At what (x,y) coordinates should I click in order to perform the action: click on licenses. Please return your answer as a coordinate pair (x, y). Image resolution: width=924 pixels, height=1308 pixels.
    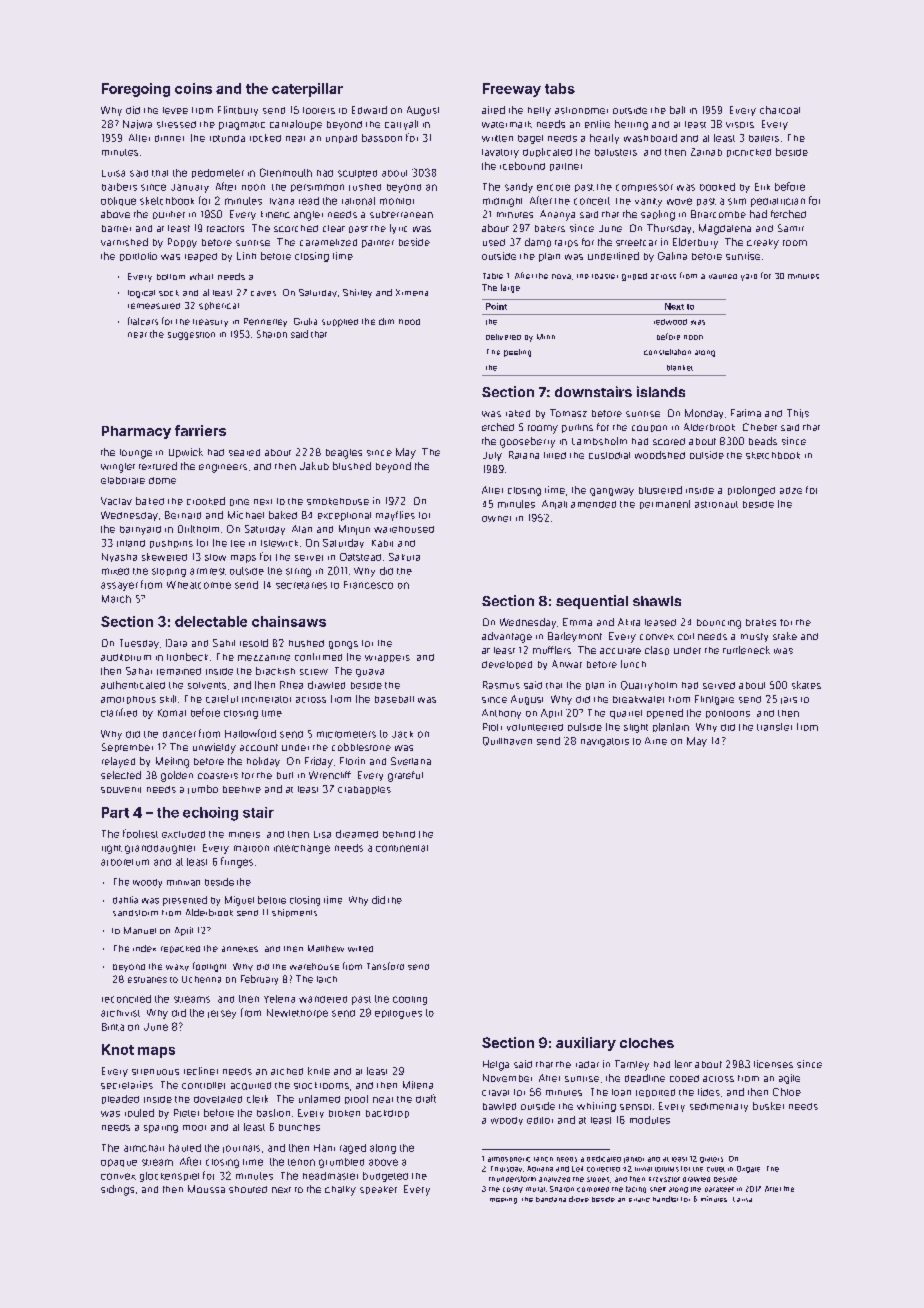
    Looking at the image, I should click on (773, 1064).
